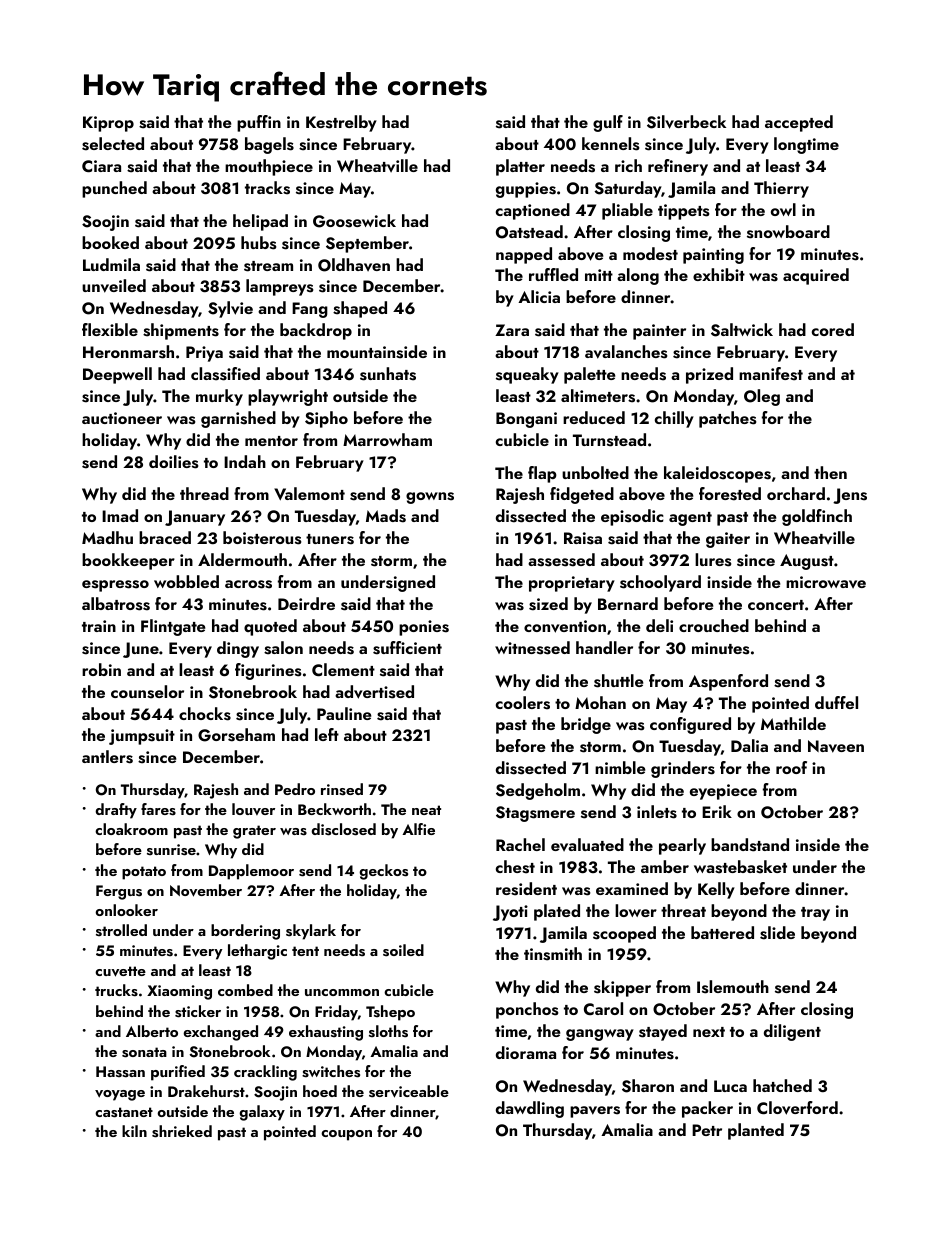  What do you see at coordinates (686, 122) in the document?
I see `Silverbeck` at bounding box center [686, 122].
